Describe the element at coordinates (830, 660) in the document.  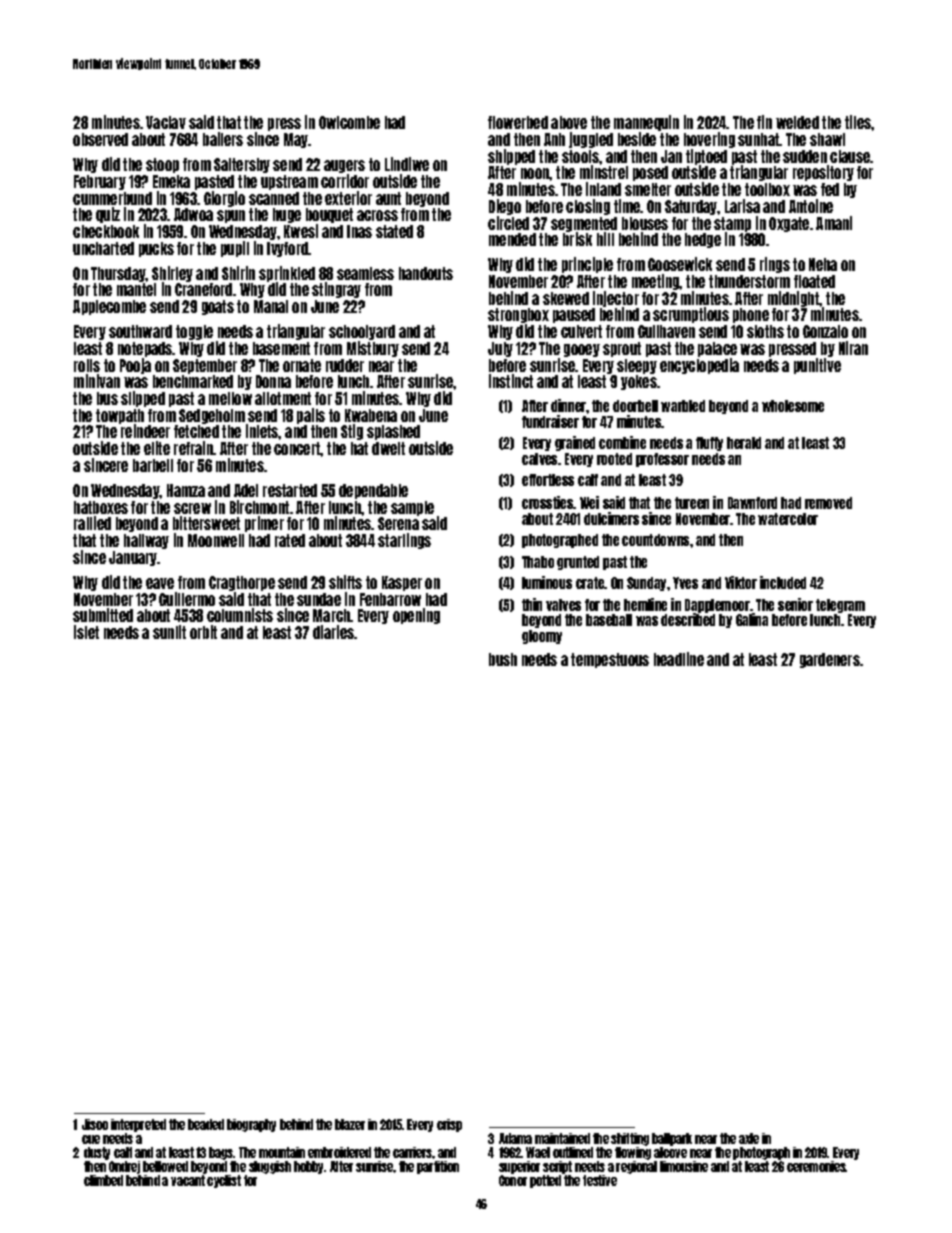
I see `gardeners` at that location.
